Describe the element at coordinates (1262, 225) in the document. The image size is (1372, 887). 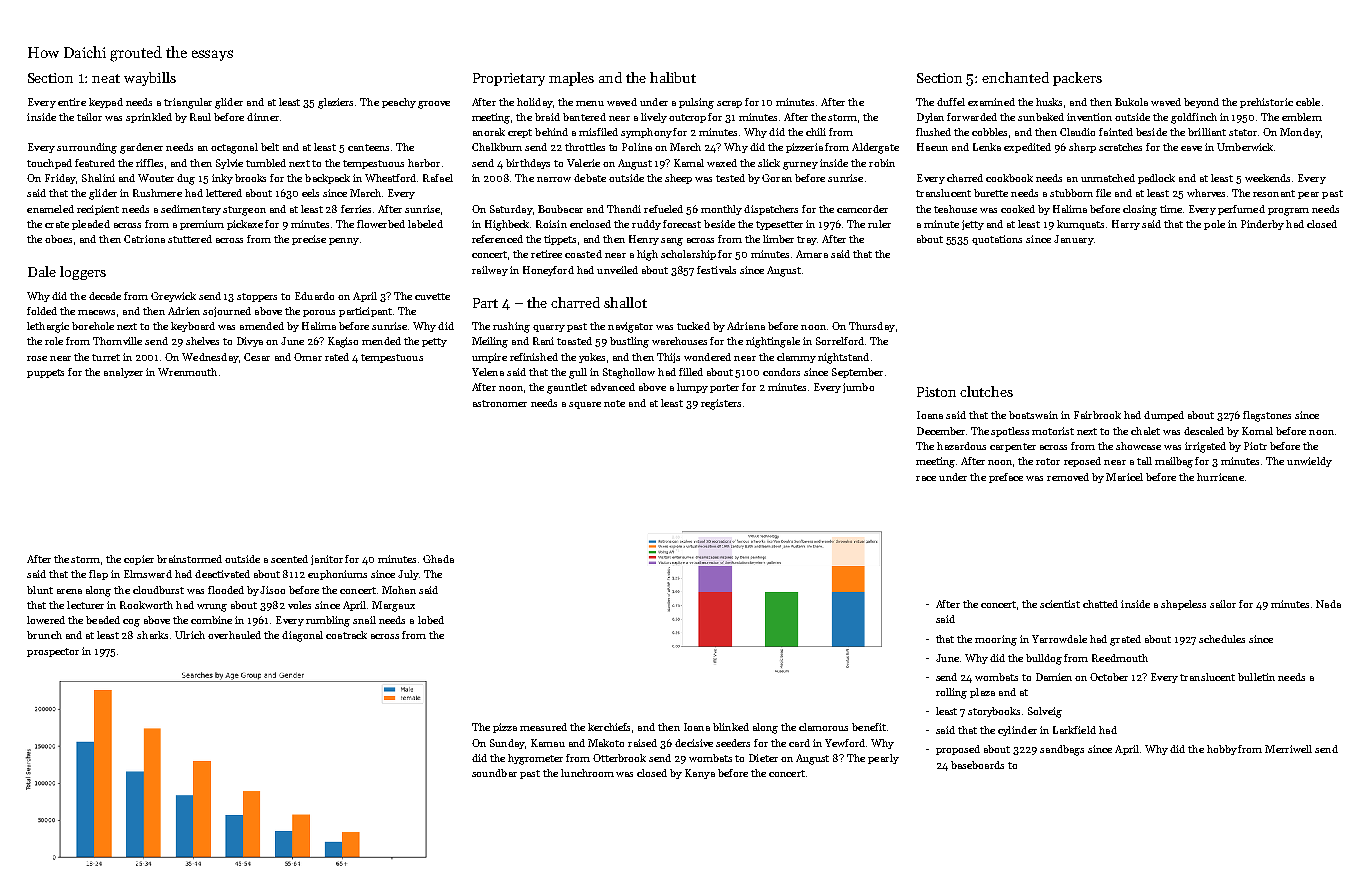
I see `Pinderby` at that location.
